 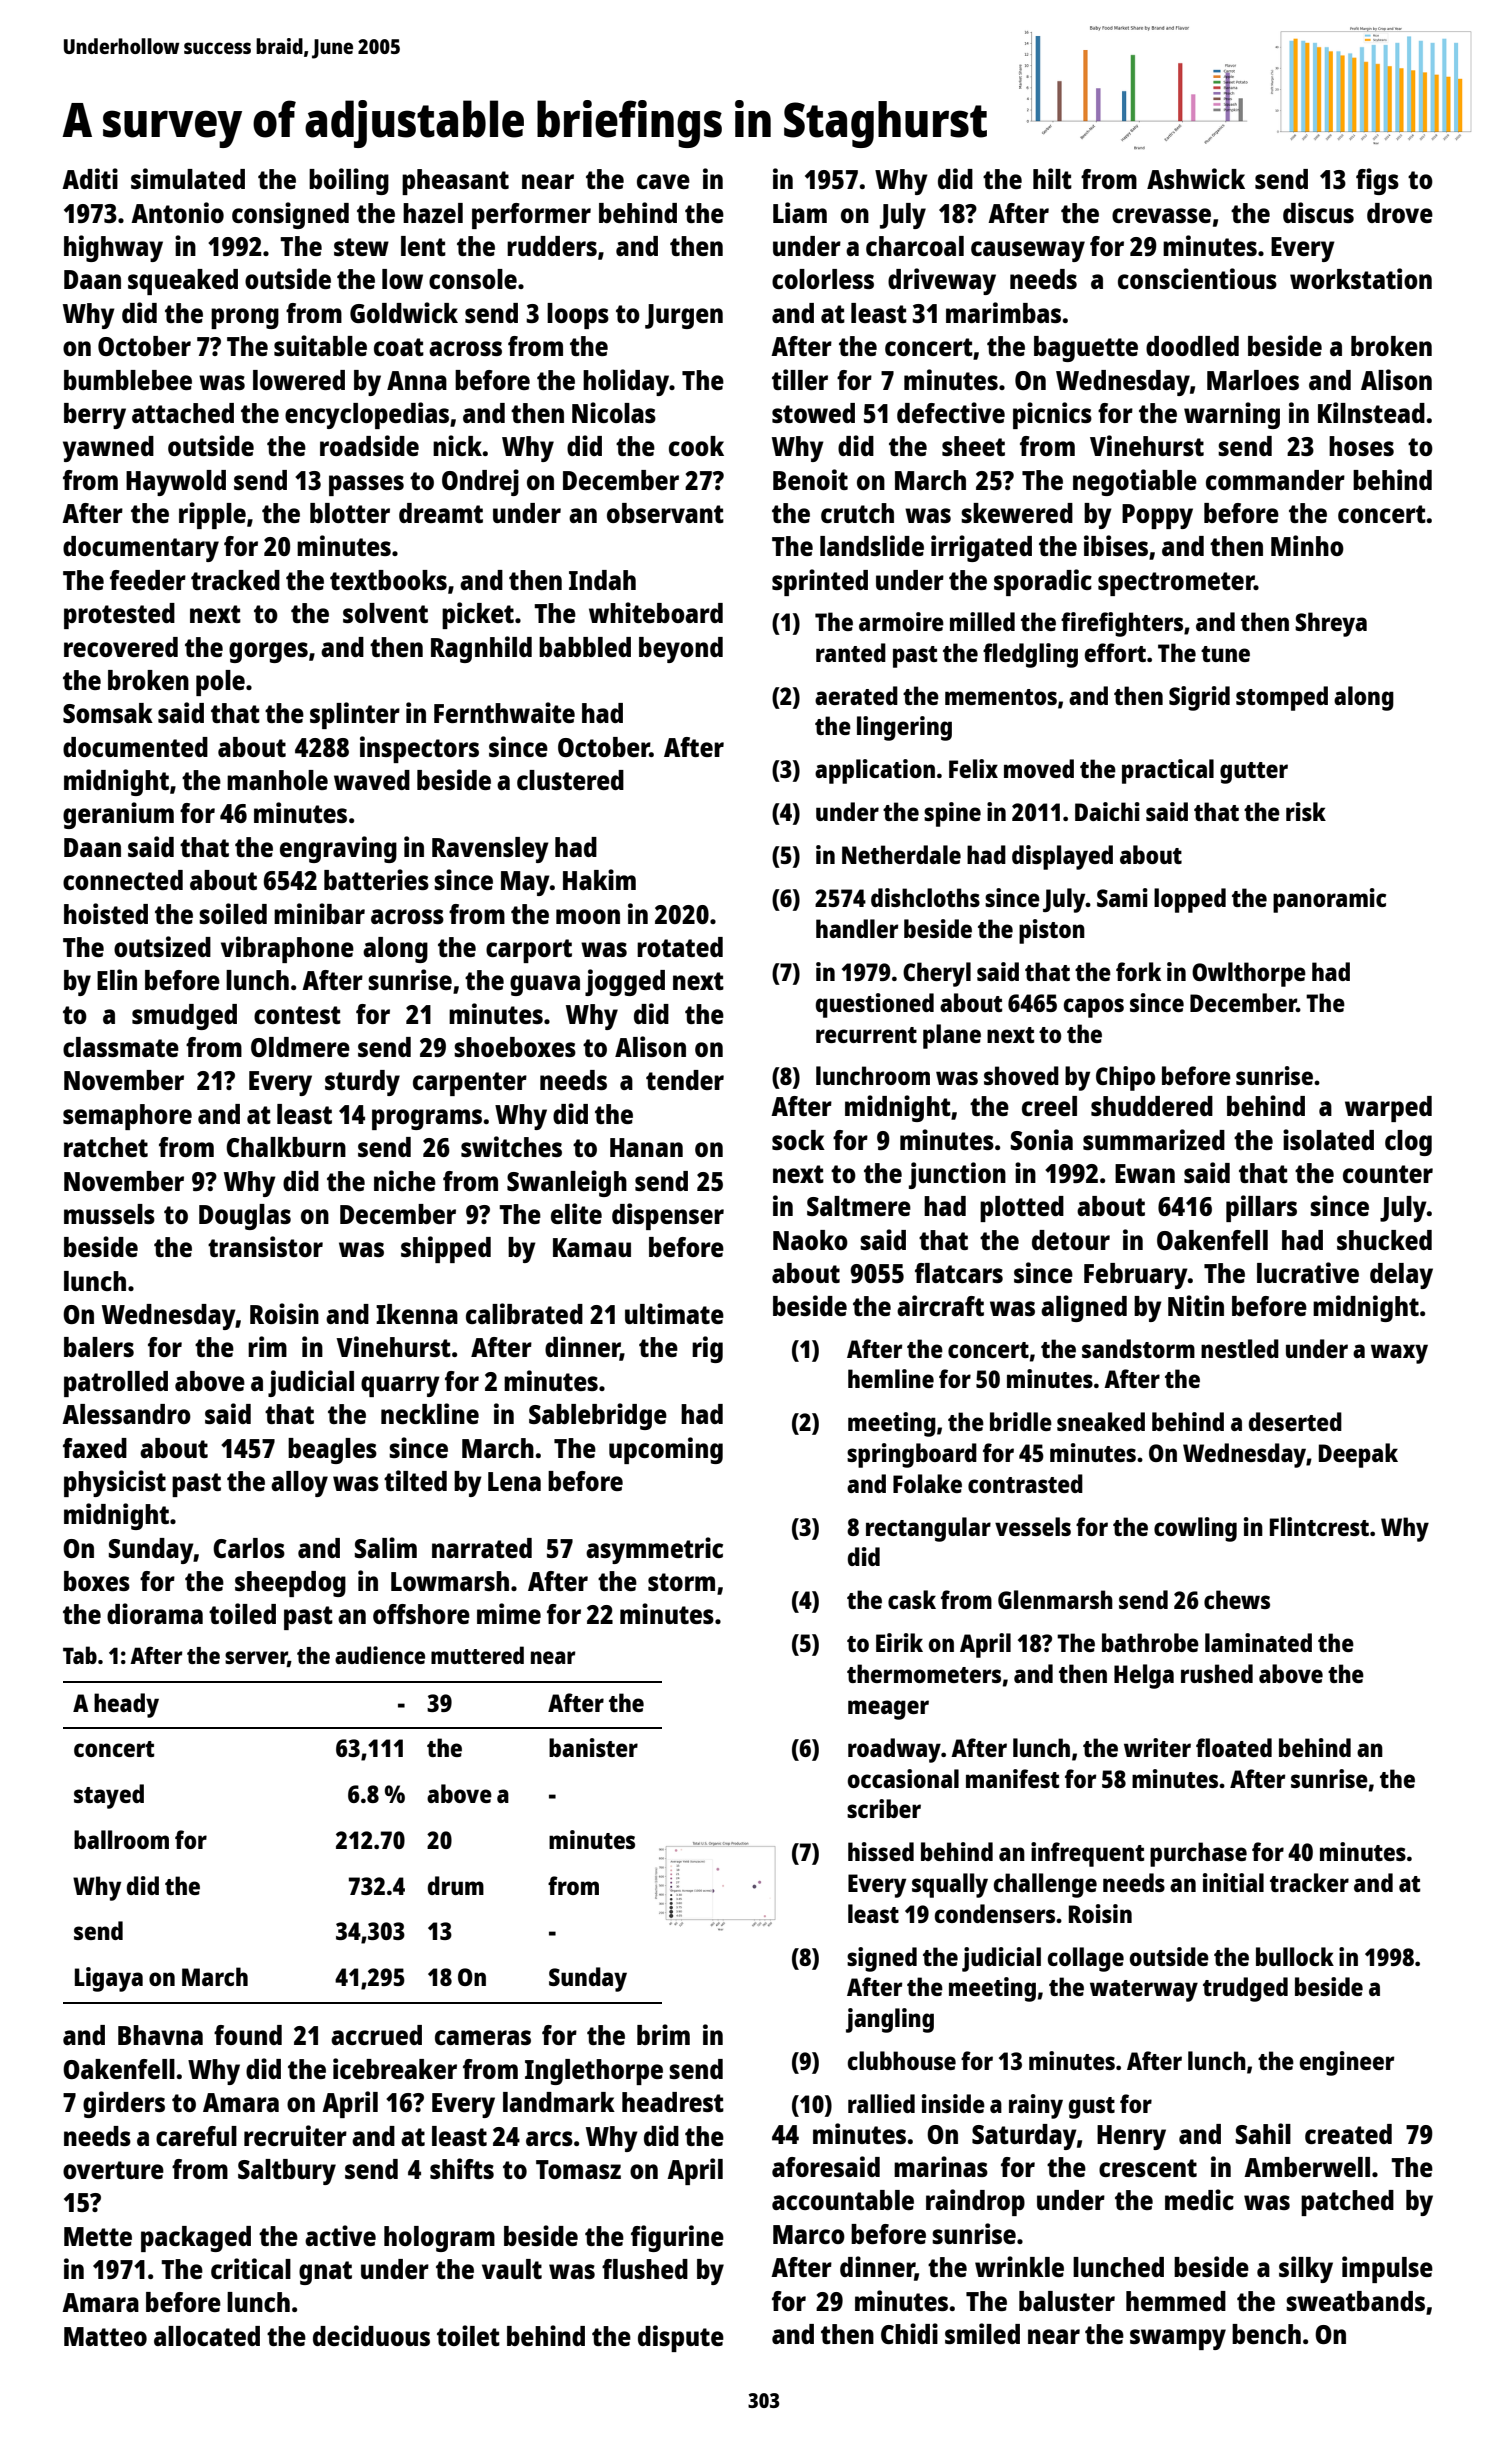 What do you see at coordinates (1196, 178) in the screenshot?
I see `Ashwick` at bounding box center [1196, 178].
